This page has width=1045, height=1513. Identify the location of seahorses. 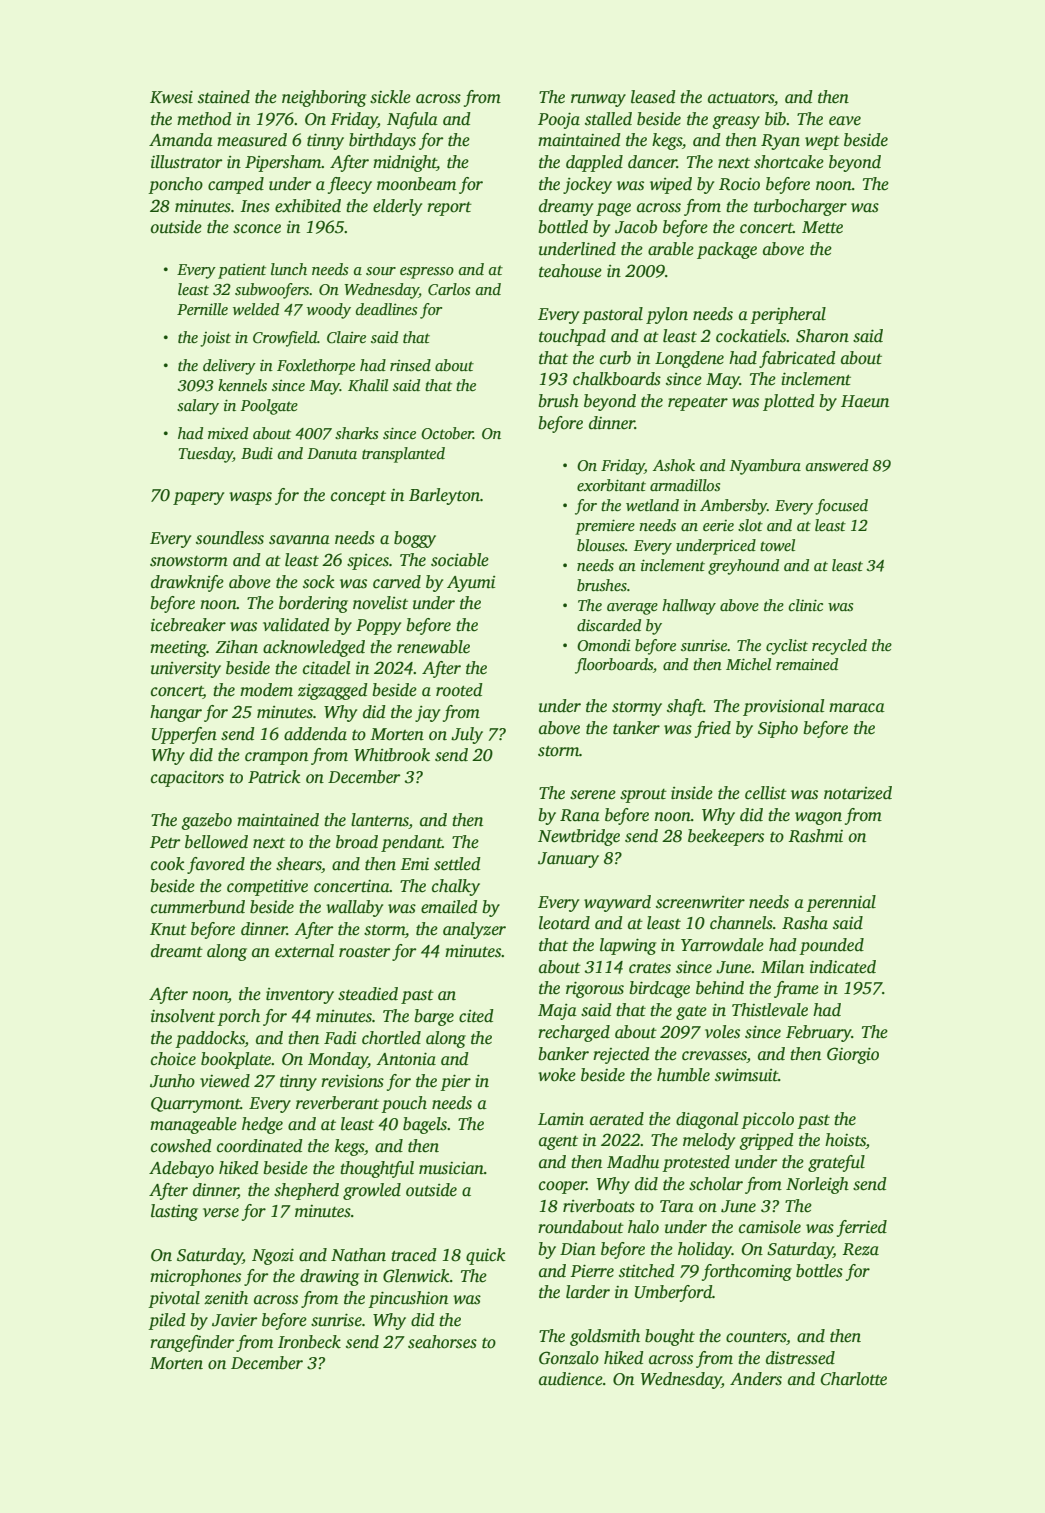
(442, 1342).
